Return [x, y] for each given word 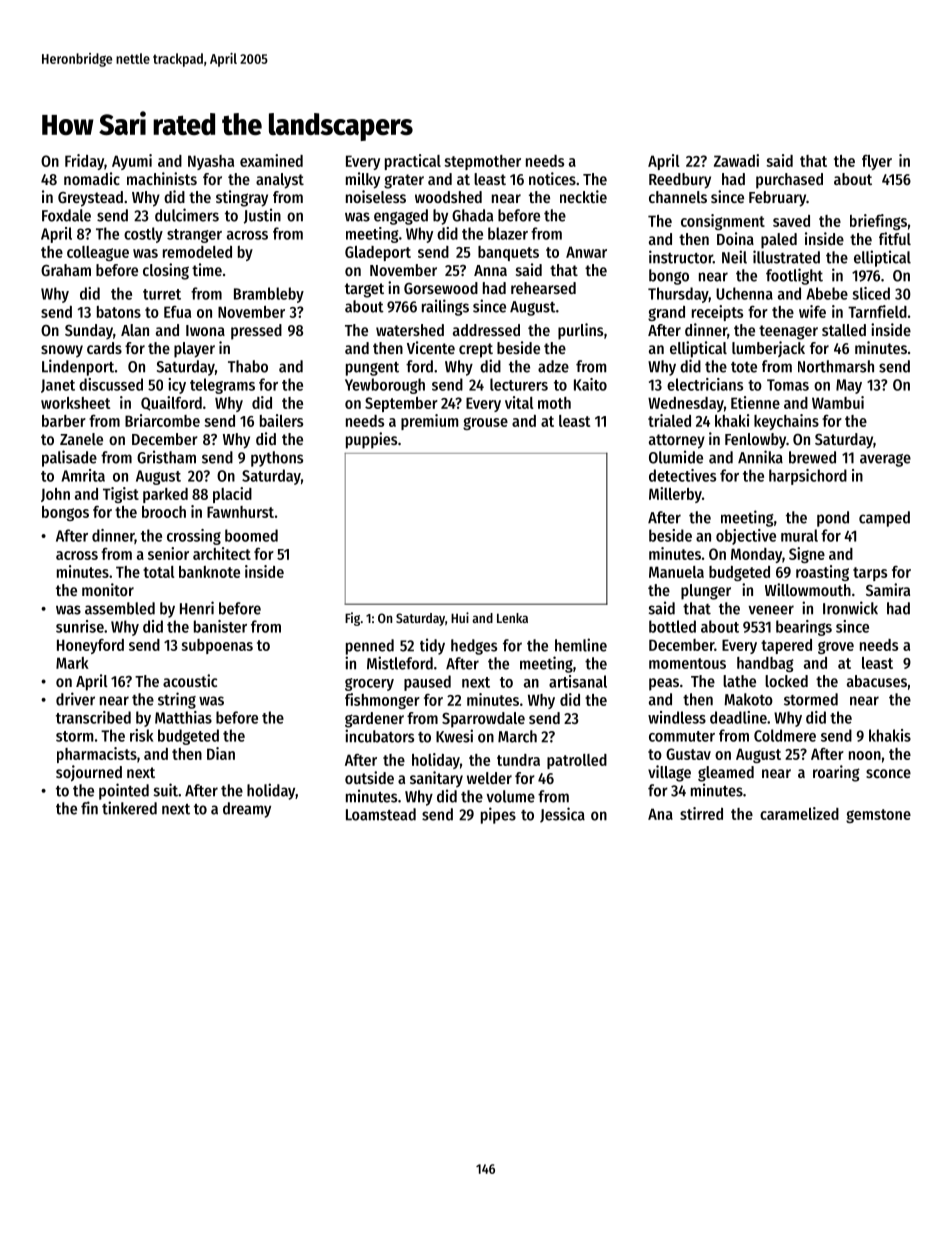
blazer [508, 233]
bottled [672, 626]
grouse [485, 423]
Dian [221, 753]
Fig [352, 619]
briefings [878, 222]
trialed [669, 420]
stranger [194, 236]
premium [429, 422]
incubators [379, 736]
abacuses [877, 681]
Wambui [838, 402]
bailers [281, 420]
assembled [120, 608]
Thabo [248, 366]
